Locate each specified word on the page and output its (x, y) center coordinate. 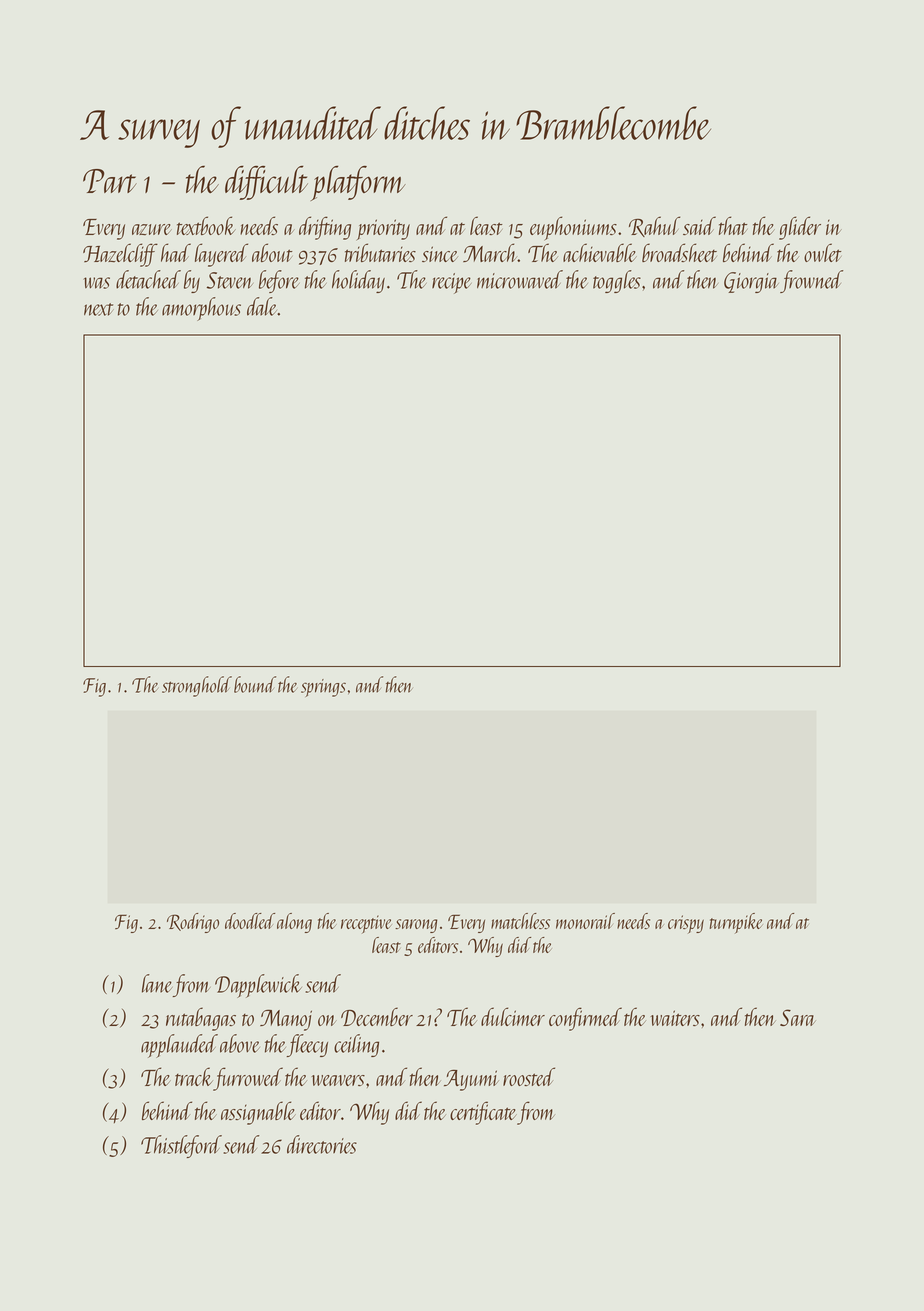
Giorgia (751, 282)
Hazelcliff (120, 255)
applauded (179, 1046)
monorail (585, 921)
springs (323, 688)
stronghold (197, 686)
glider (800, 228)
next (99, 309)
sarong (416, 926)
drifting (325, 228)
